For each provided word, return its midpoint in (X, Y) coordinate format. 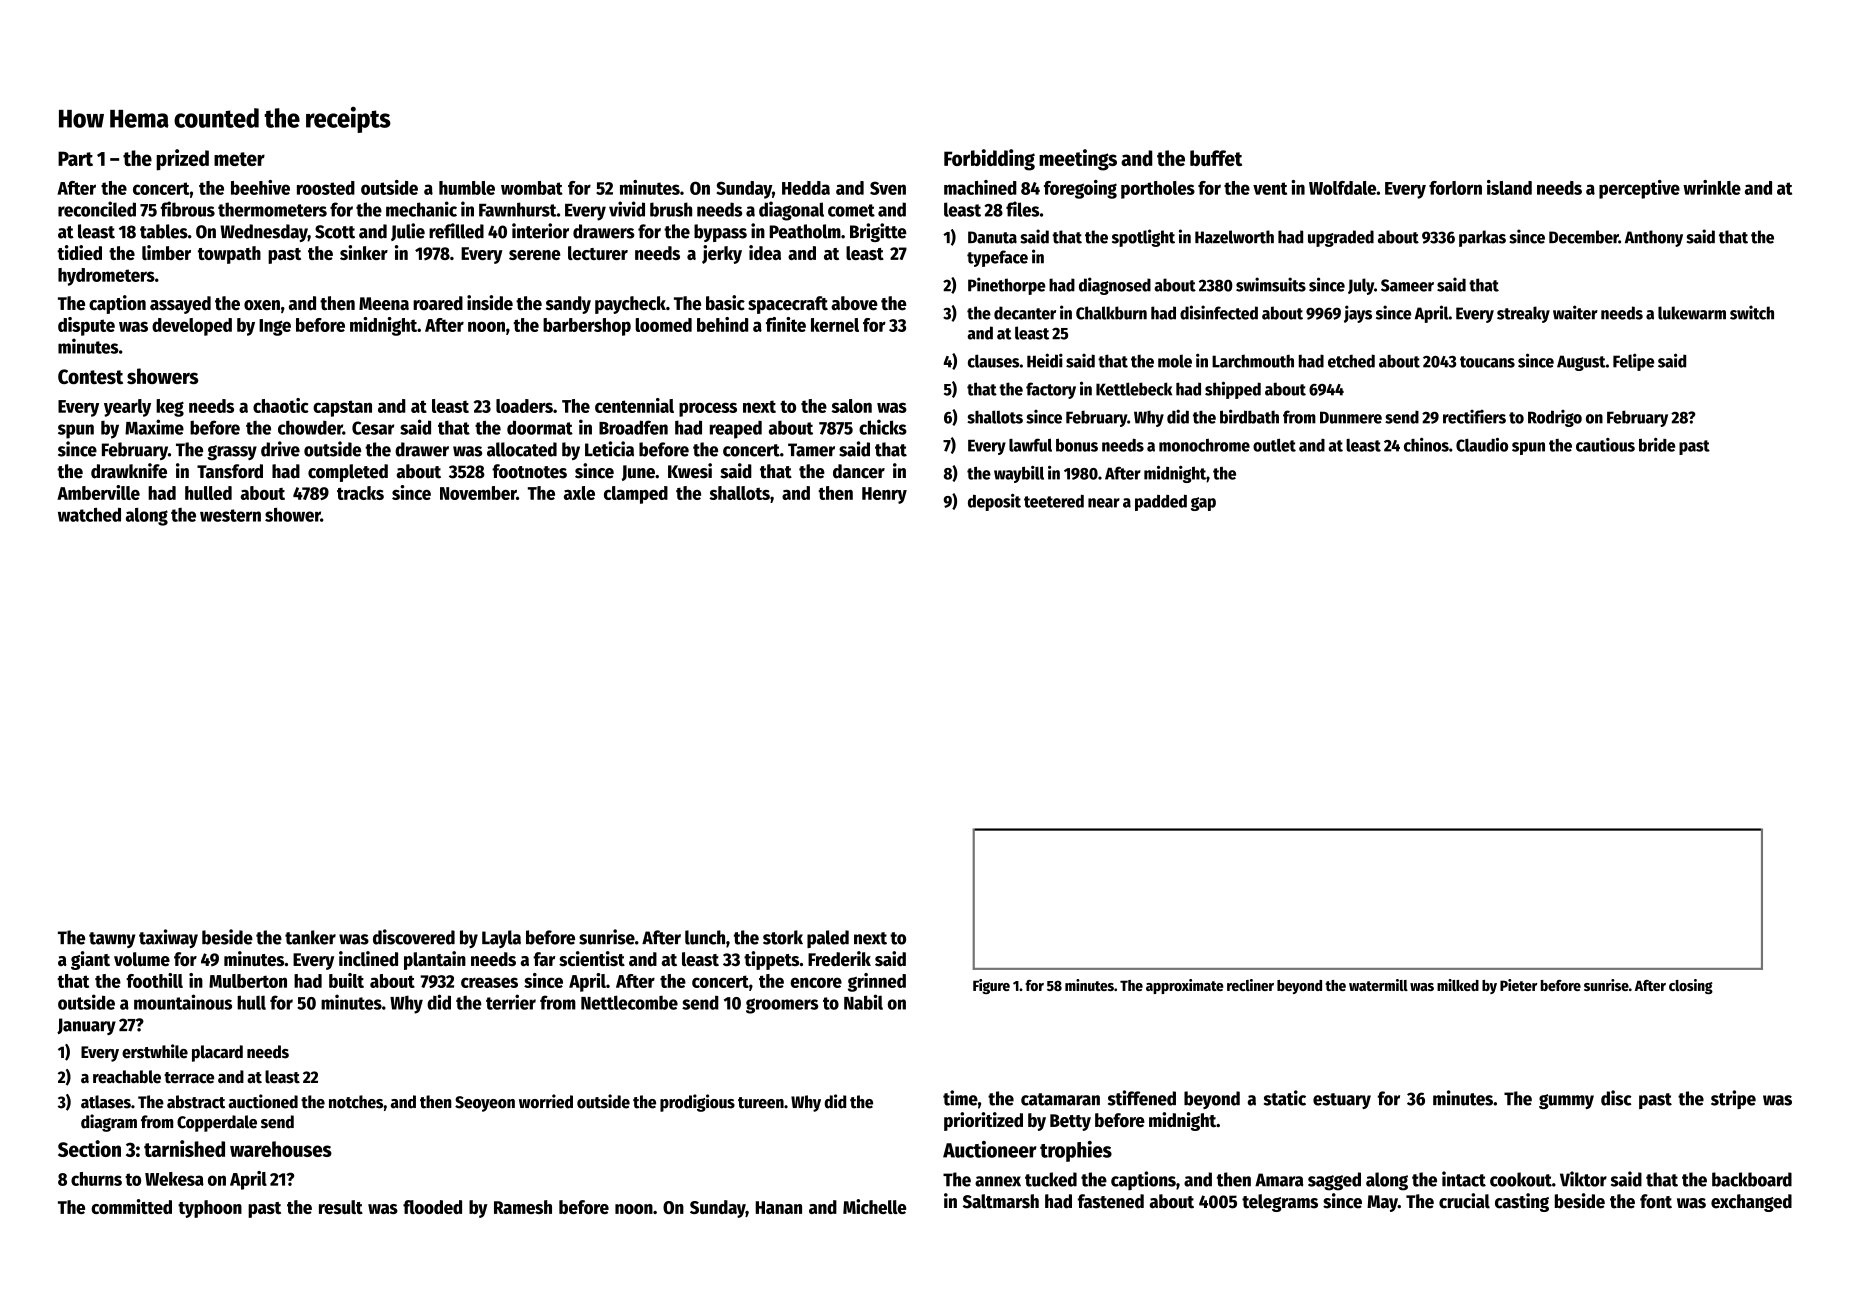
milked (1458, 985)
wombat (532, 188)
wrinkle (1712, 187)
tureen (761, 1103)
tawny (112, 940)
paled (828, 939)
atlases (106, 1102)
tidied (79, 252)
